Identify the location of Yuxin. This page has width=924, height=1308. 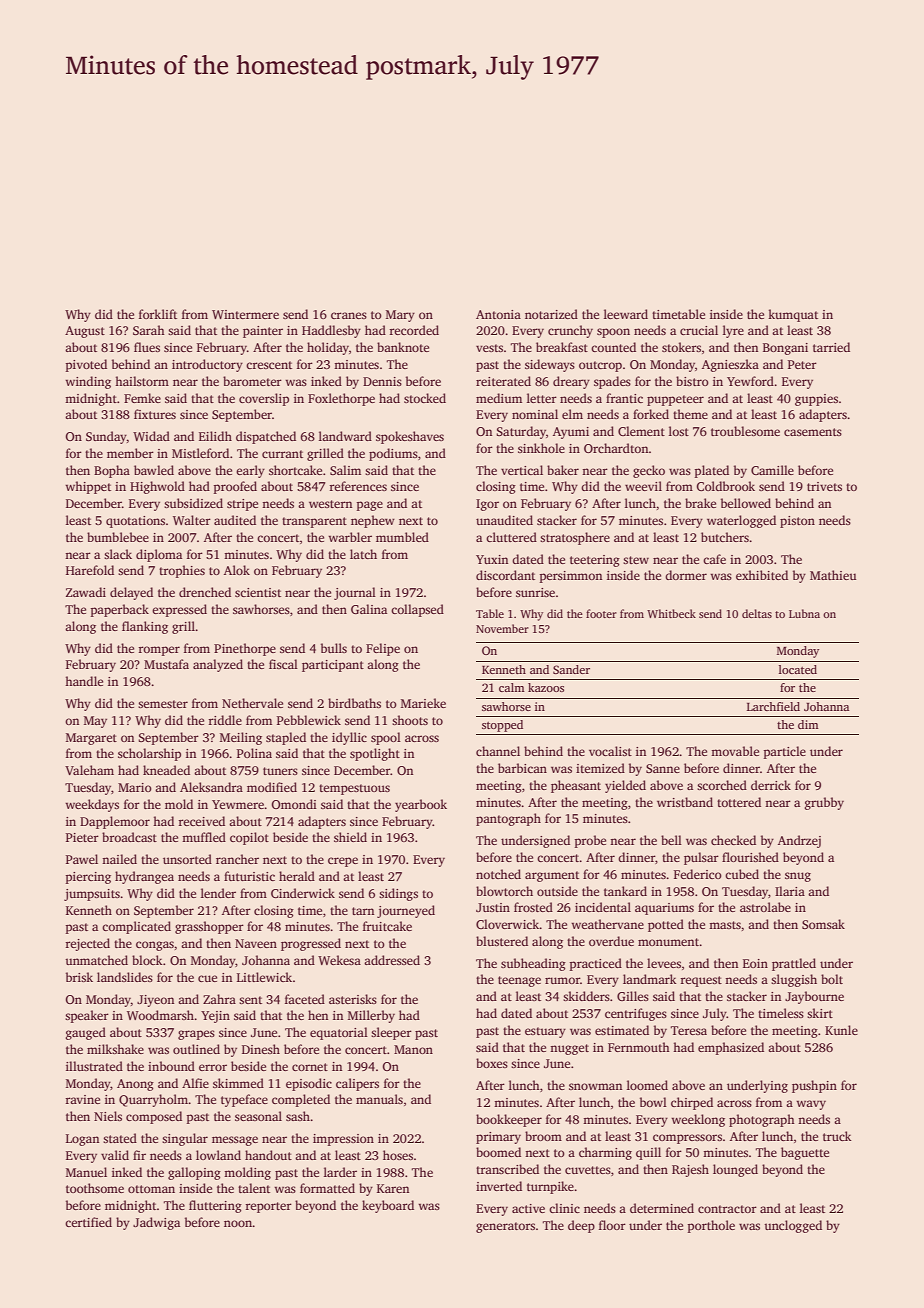
(492, 559).
